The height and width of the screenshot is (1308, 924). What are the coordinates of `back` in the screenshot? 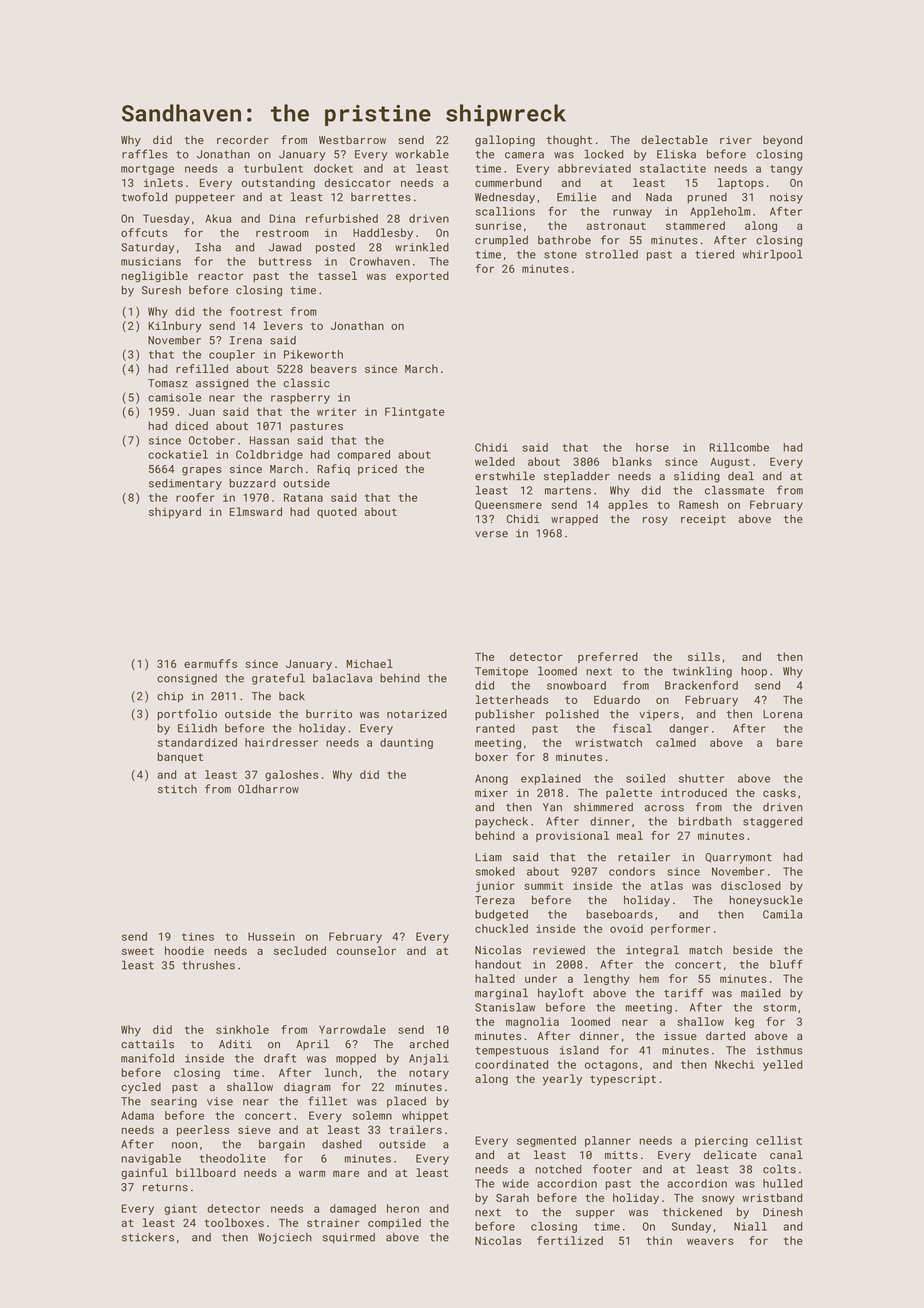 It's located at (292, 696).
